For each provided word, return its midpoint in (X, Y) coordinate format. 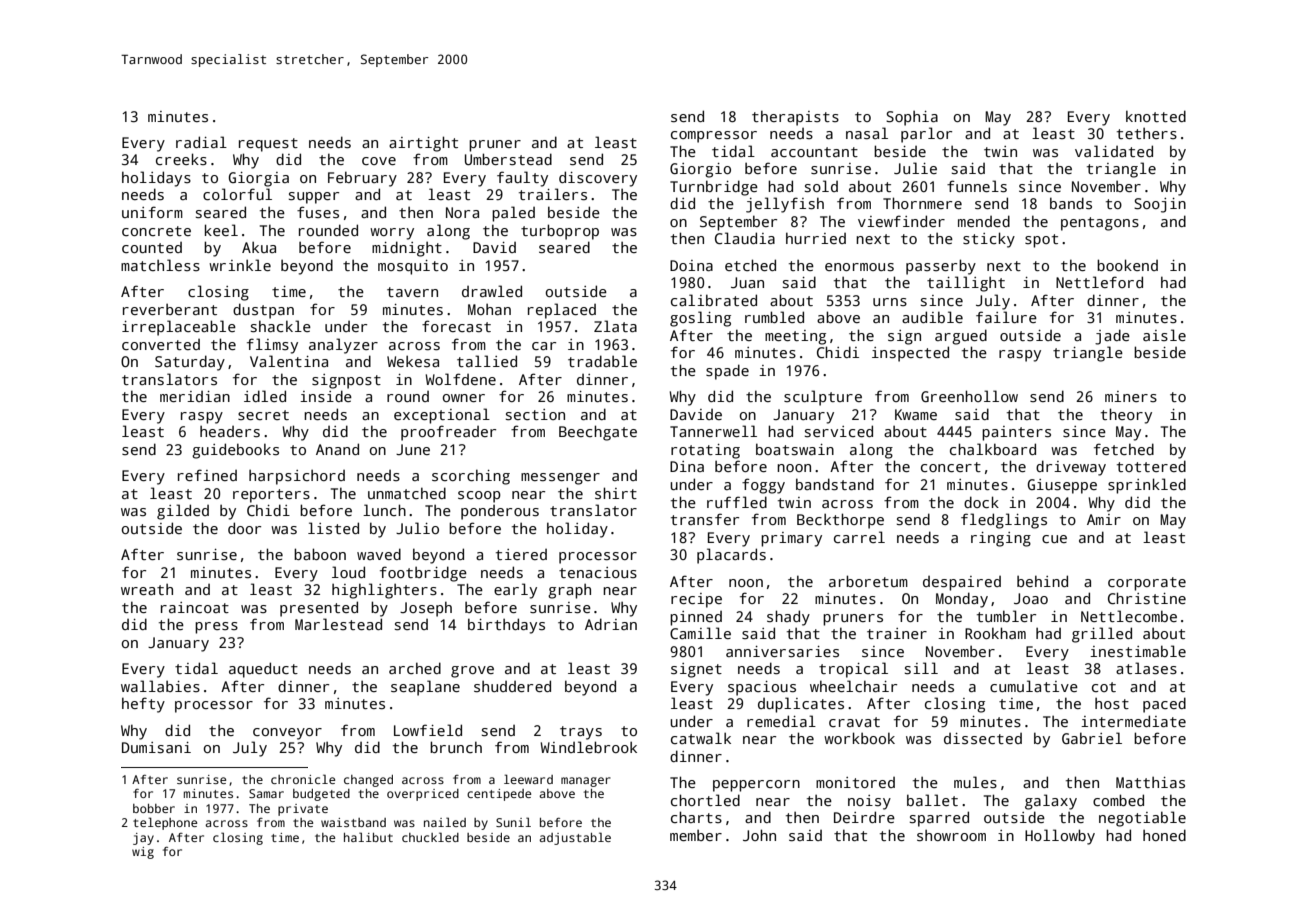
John (759, 835)
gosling (700, 319)
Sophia (912, 118)
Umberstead (508, 159)
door (244, 528)
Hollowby (1060, 837)
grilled (1102, 635)
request (268, 145)
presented (319, 609)
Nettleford (1099, 282)
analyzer (343, 346)
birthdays (506, 626)
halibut (368, 837)
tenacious (598, 572)
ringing (1001, 539)
